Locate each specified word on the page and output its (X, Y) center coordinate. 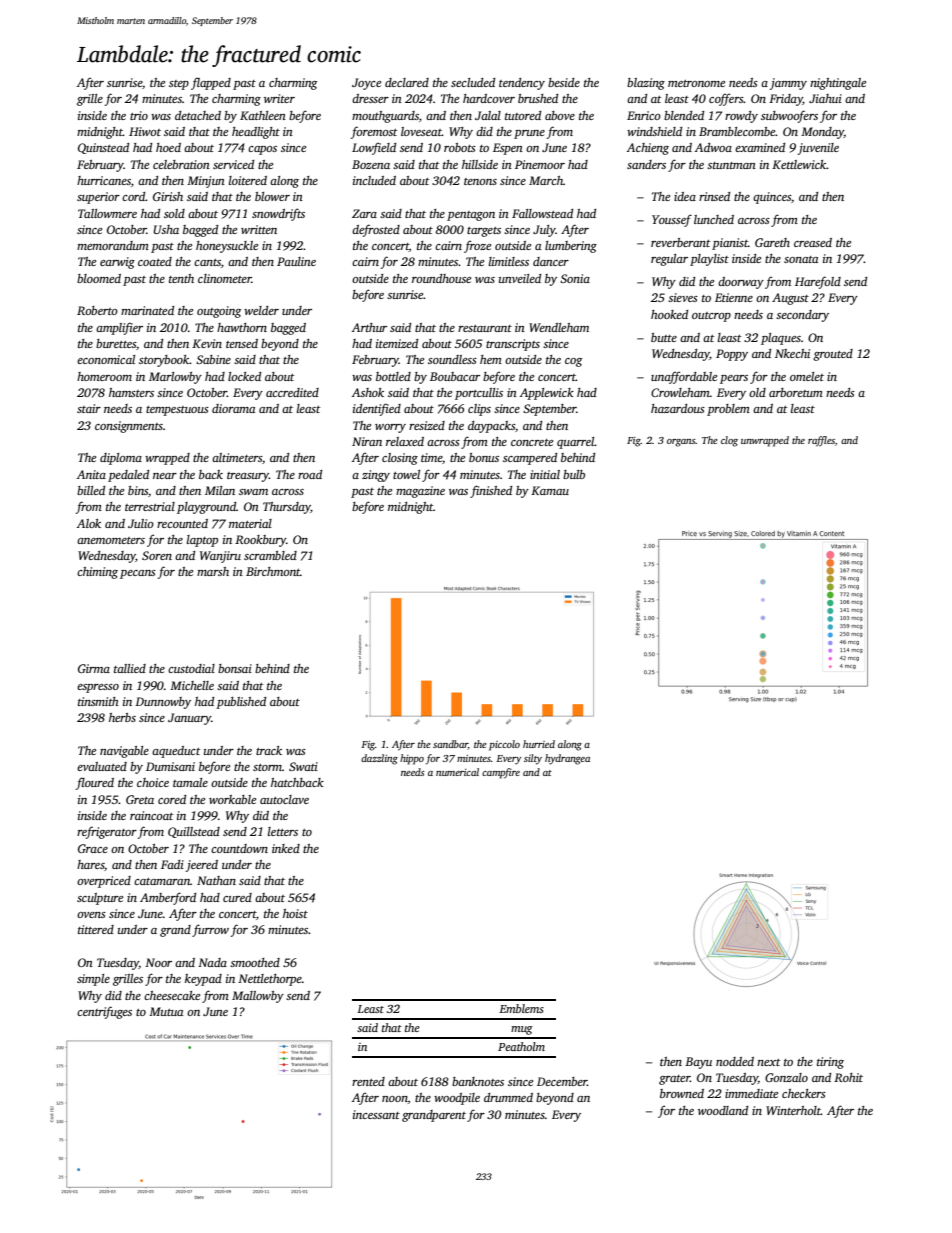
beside (564, 82)
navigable (124, 752)
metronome (696, 83)
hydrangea (567, 759)
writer (279, 98)
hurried (539, 744)
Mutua (166, 1011)
